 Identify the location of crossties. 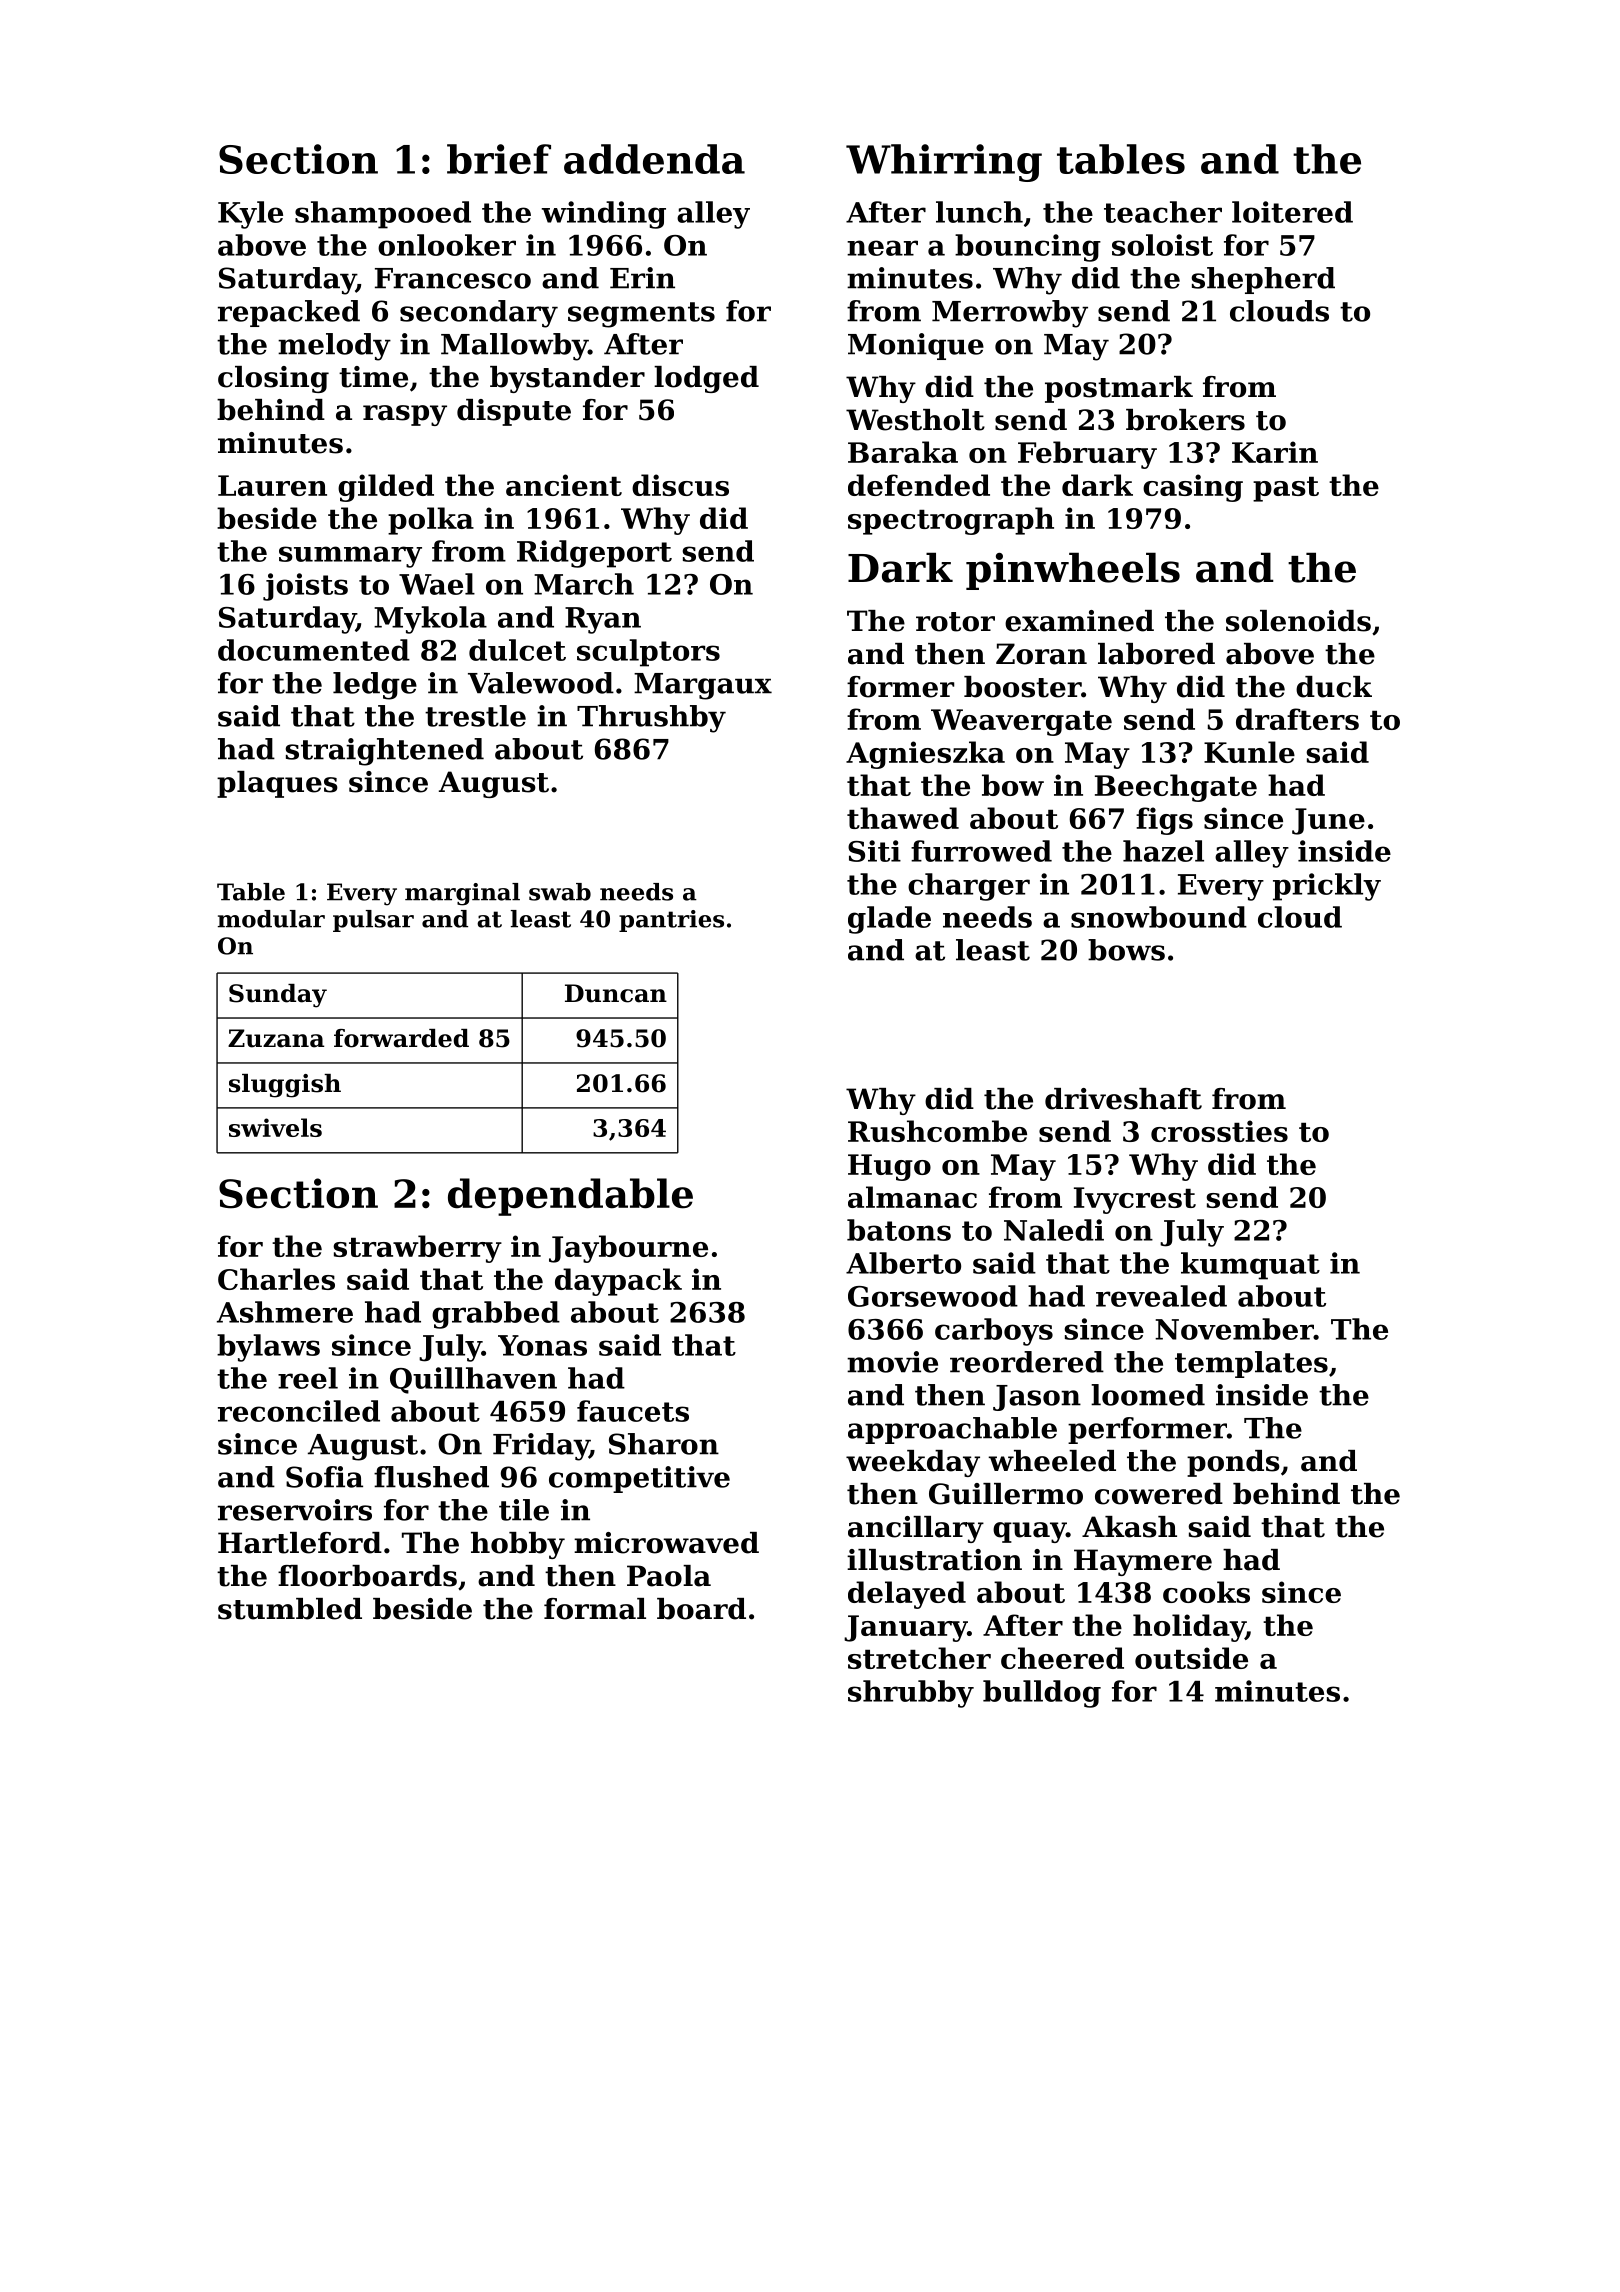
(1219, 1131).
